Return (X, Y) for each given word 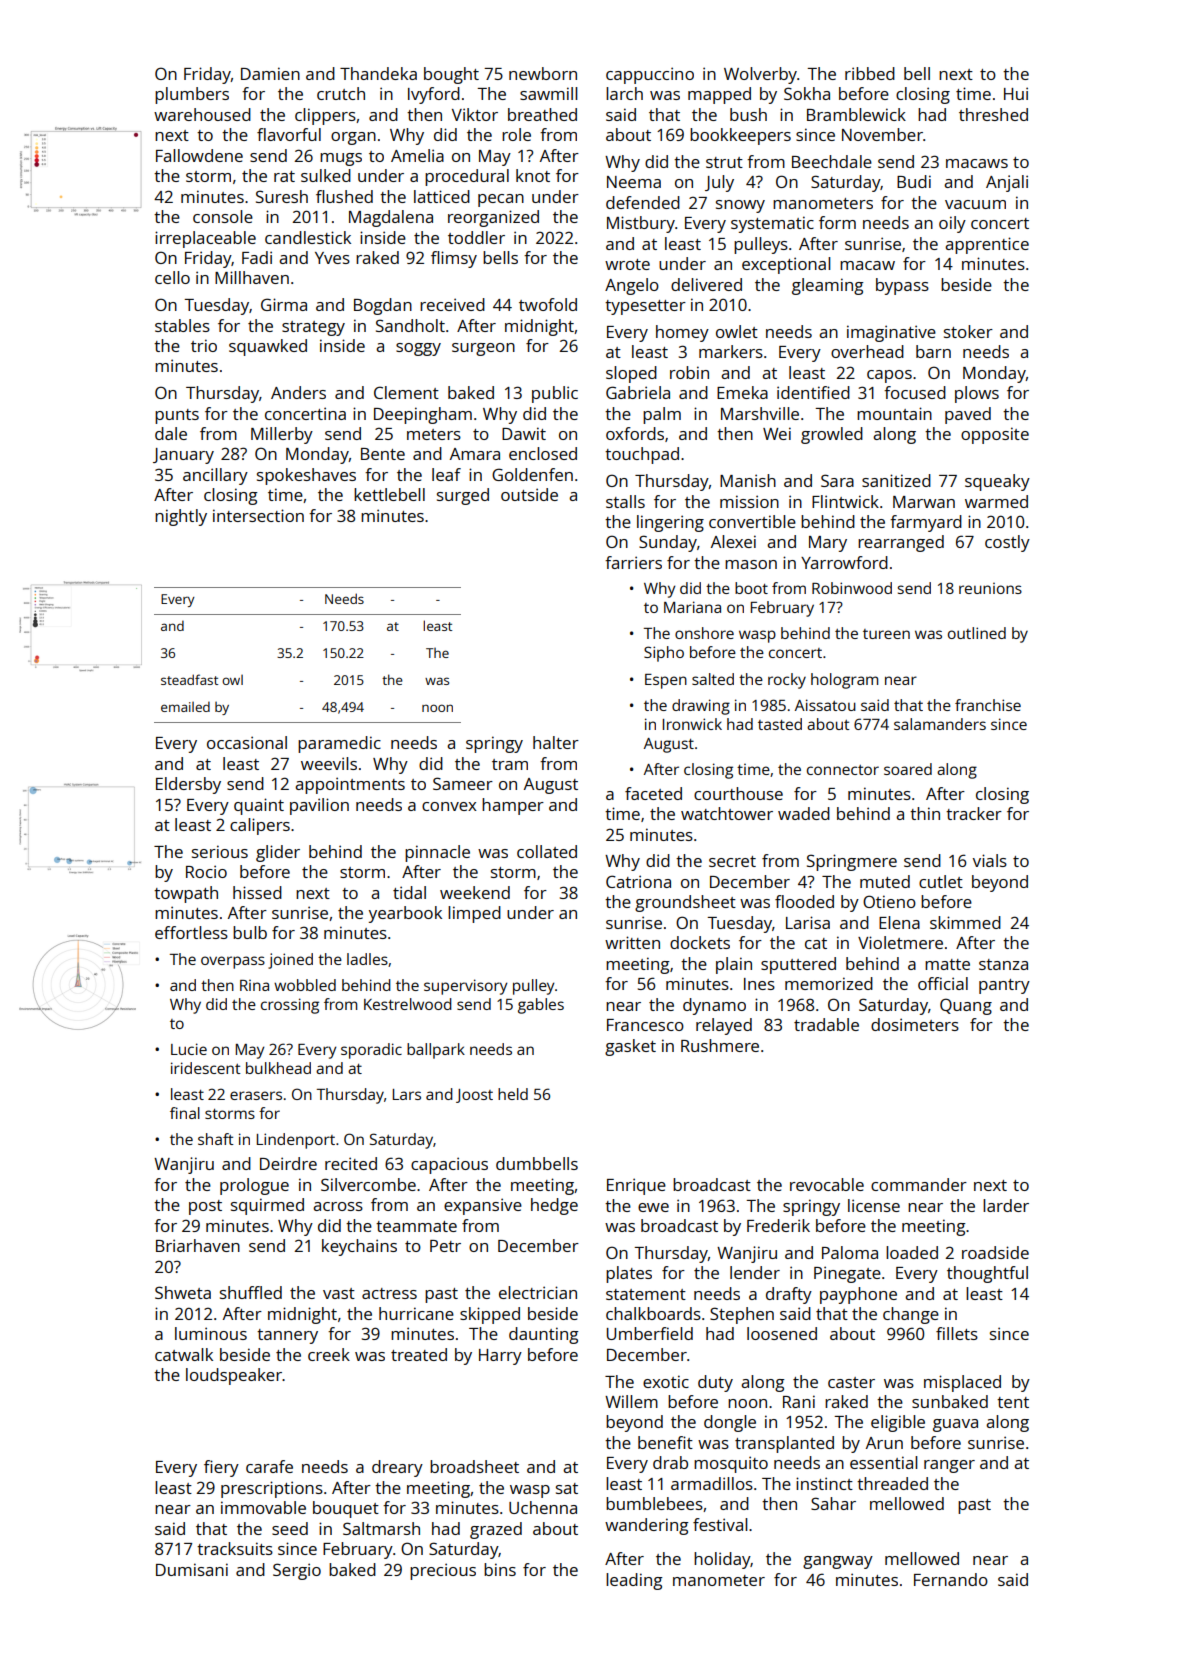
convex (449, 806)
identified (813, 392)
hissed (257, 892)
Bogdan (383, 306)
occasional (247, 742)
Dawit (524, 433)
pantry (1004, 986)
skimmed (965, 922)
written (632, 942)
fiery (221, 1468)
